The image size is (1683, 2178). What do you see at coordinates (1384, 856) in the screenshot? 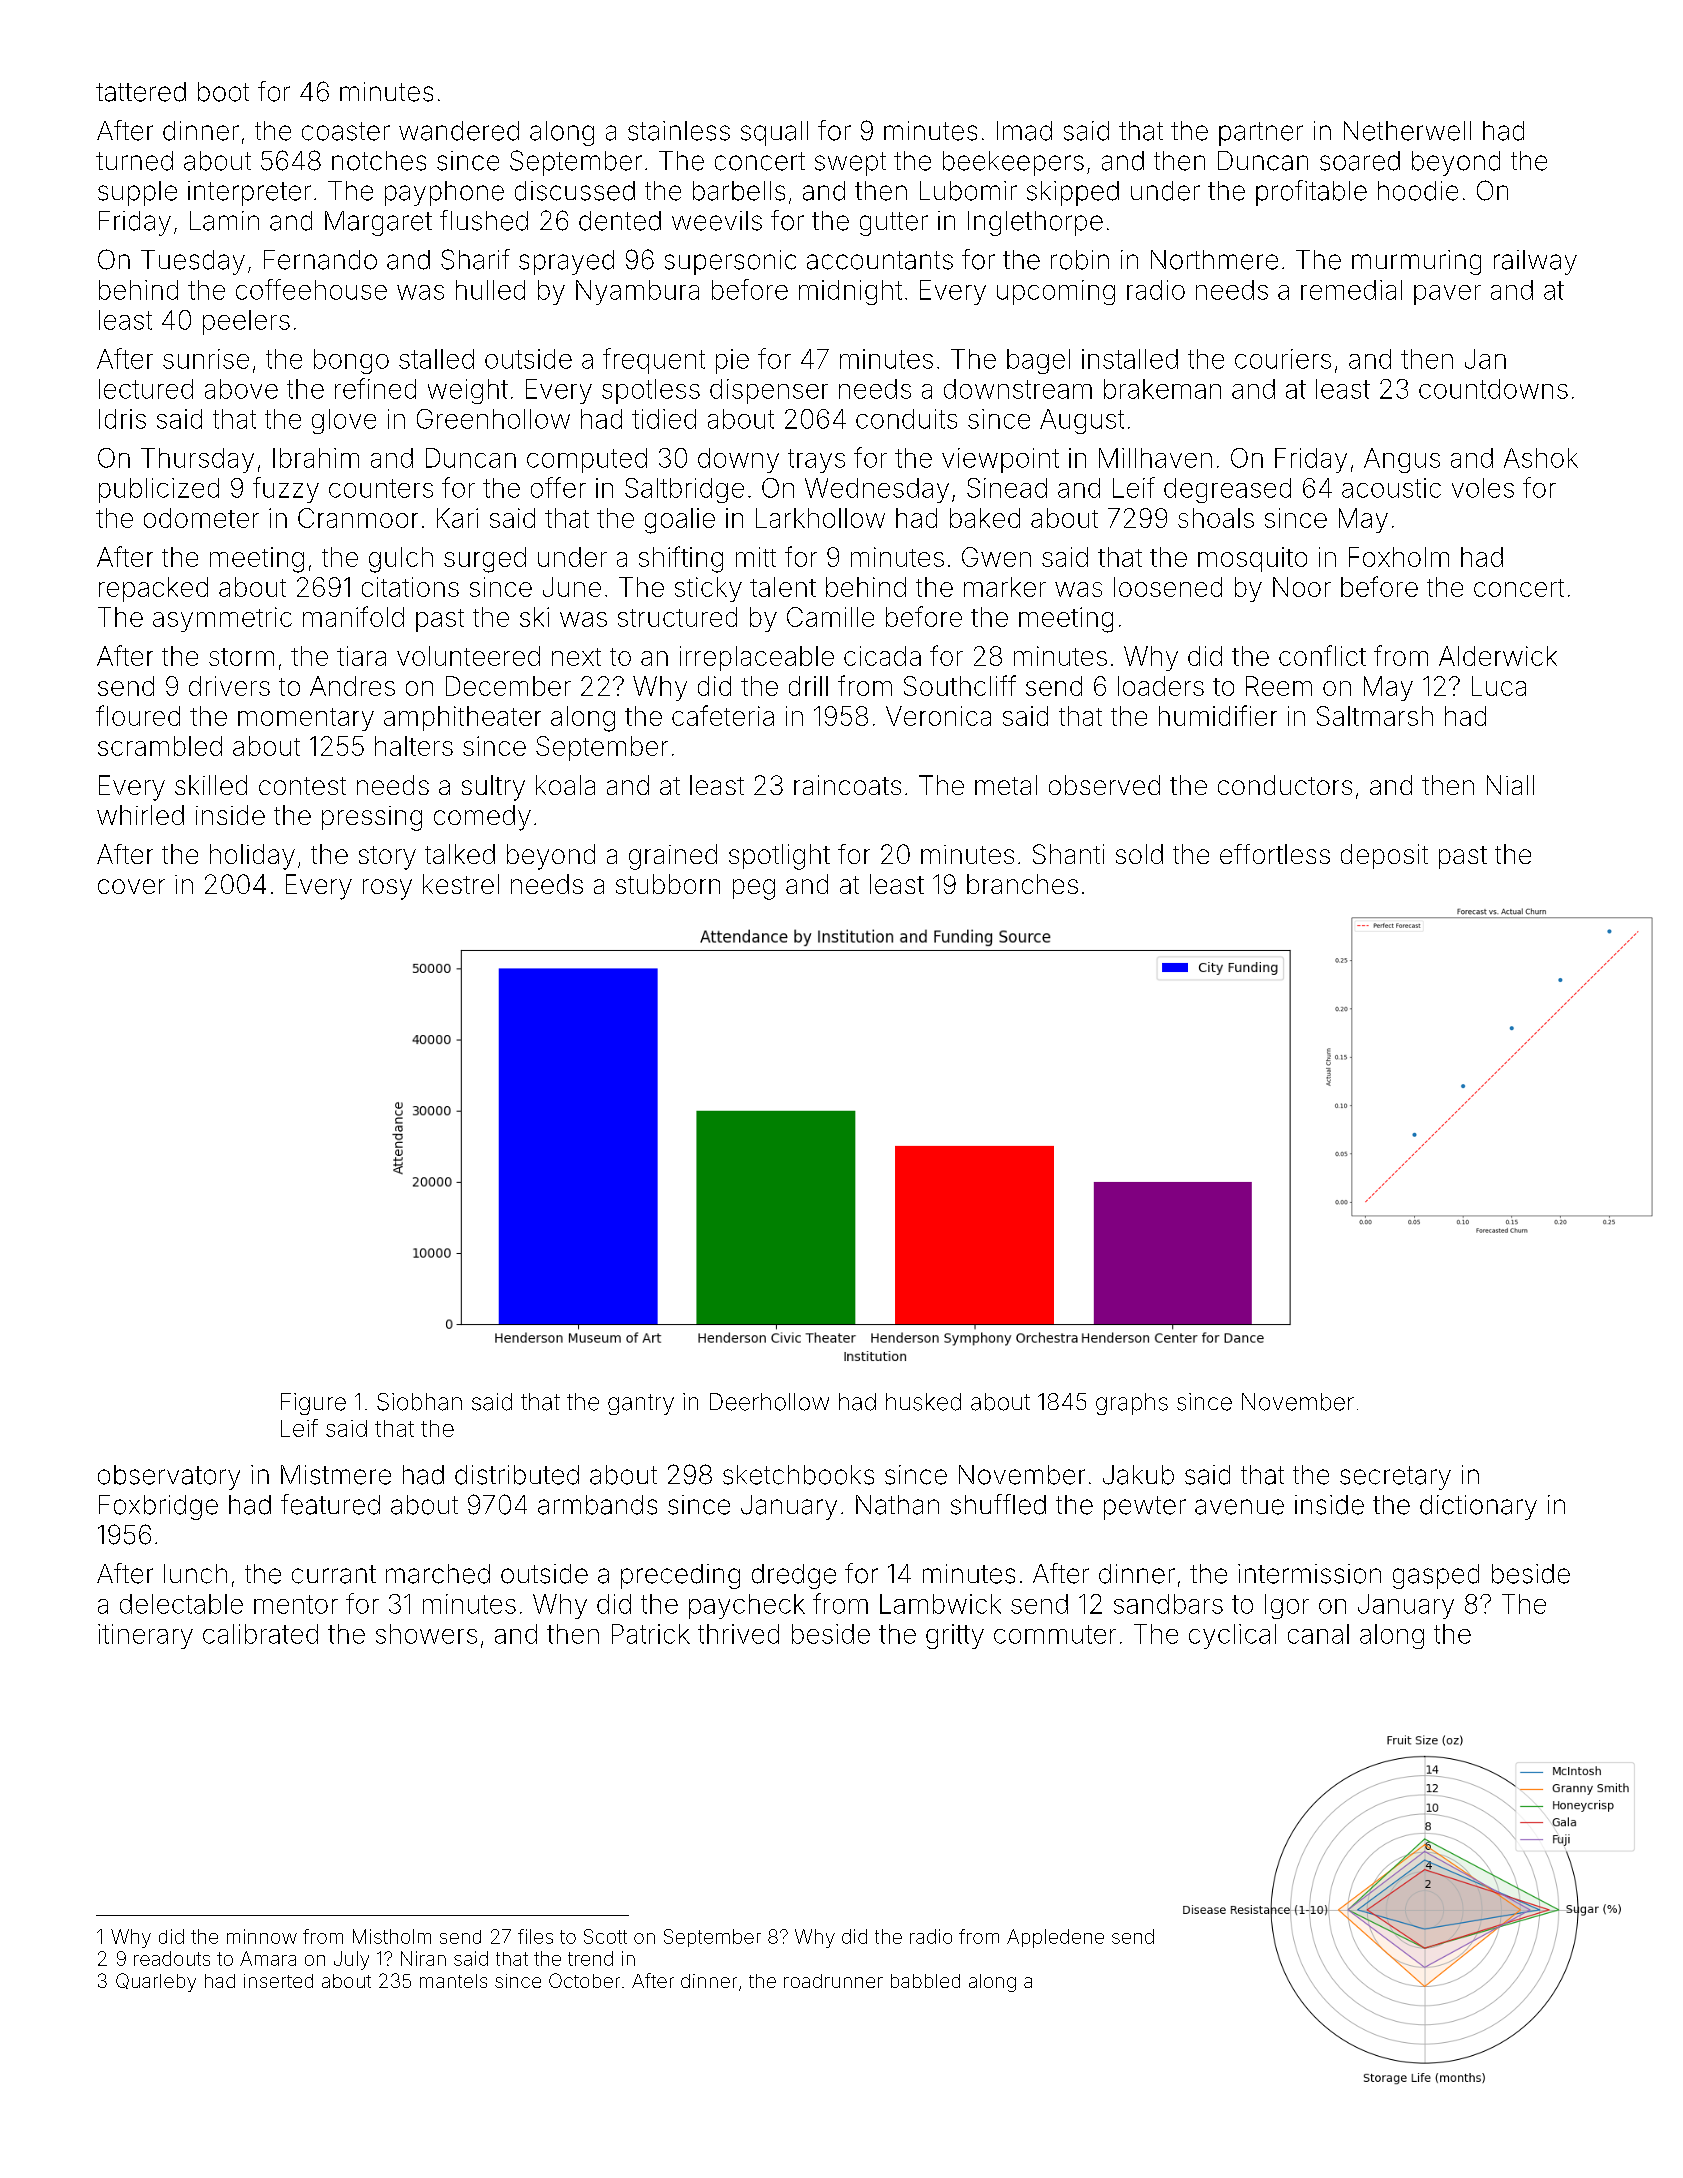
I see `deposit` at bounding box center [1384, 856].
